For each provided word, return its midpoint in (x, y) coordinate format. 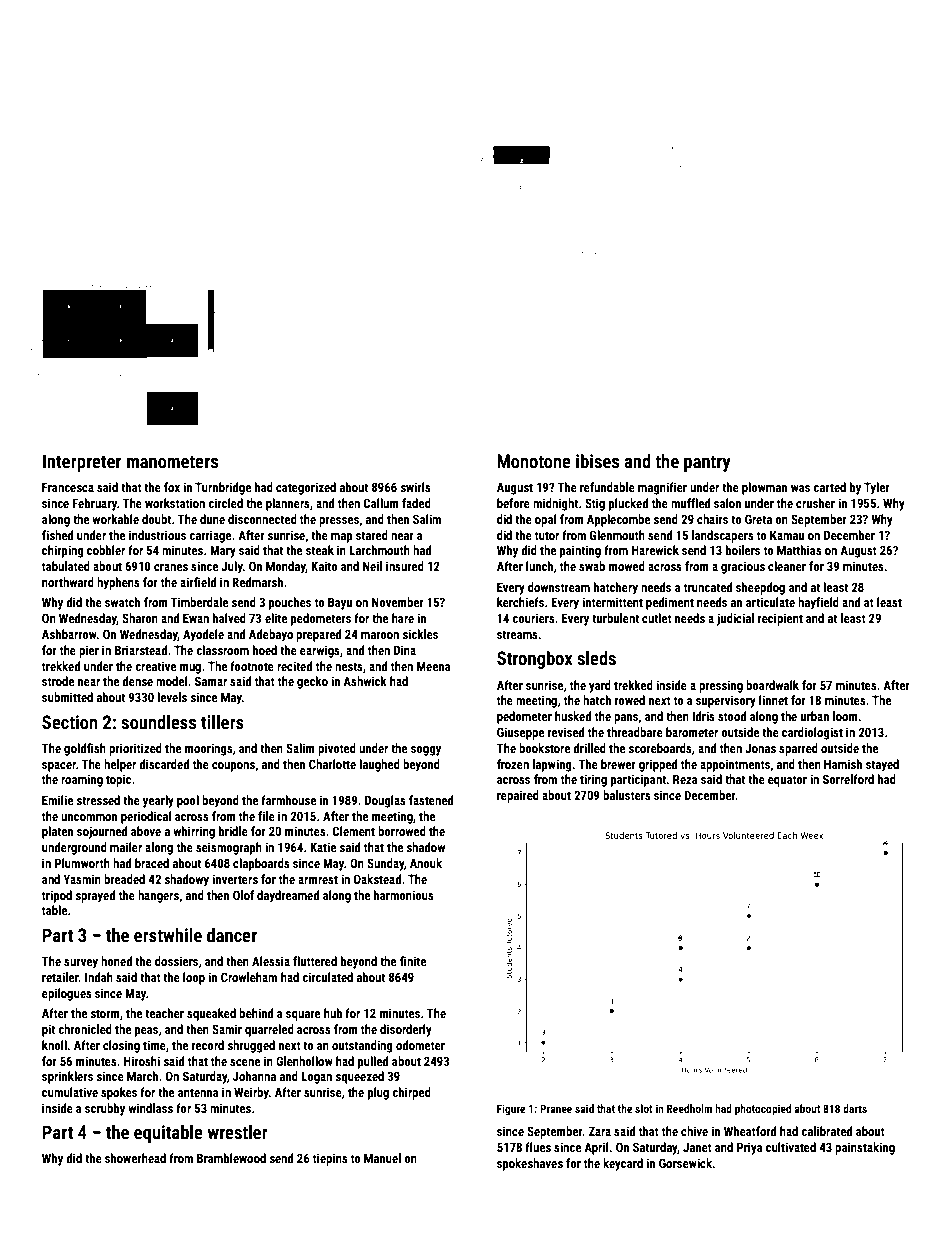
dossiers (176, 961)
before (513, 503)
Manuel (382, 1158)
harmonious (404, 895)
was (800, 488)
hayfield (818, 603)
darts (855, 1108)
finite (413, 961)
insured (405, 566)
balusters (627, 795)
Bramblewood (231, 1158)
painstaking (865, 1148)
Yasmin (82, 879)
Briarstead (141, 650)
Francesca (68, 487)
